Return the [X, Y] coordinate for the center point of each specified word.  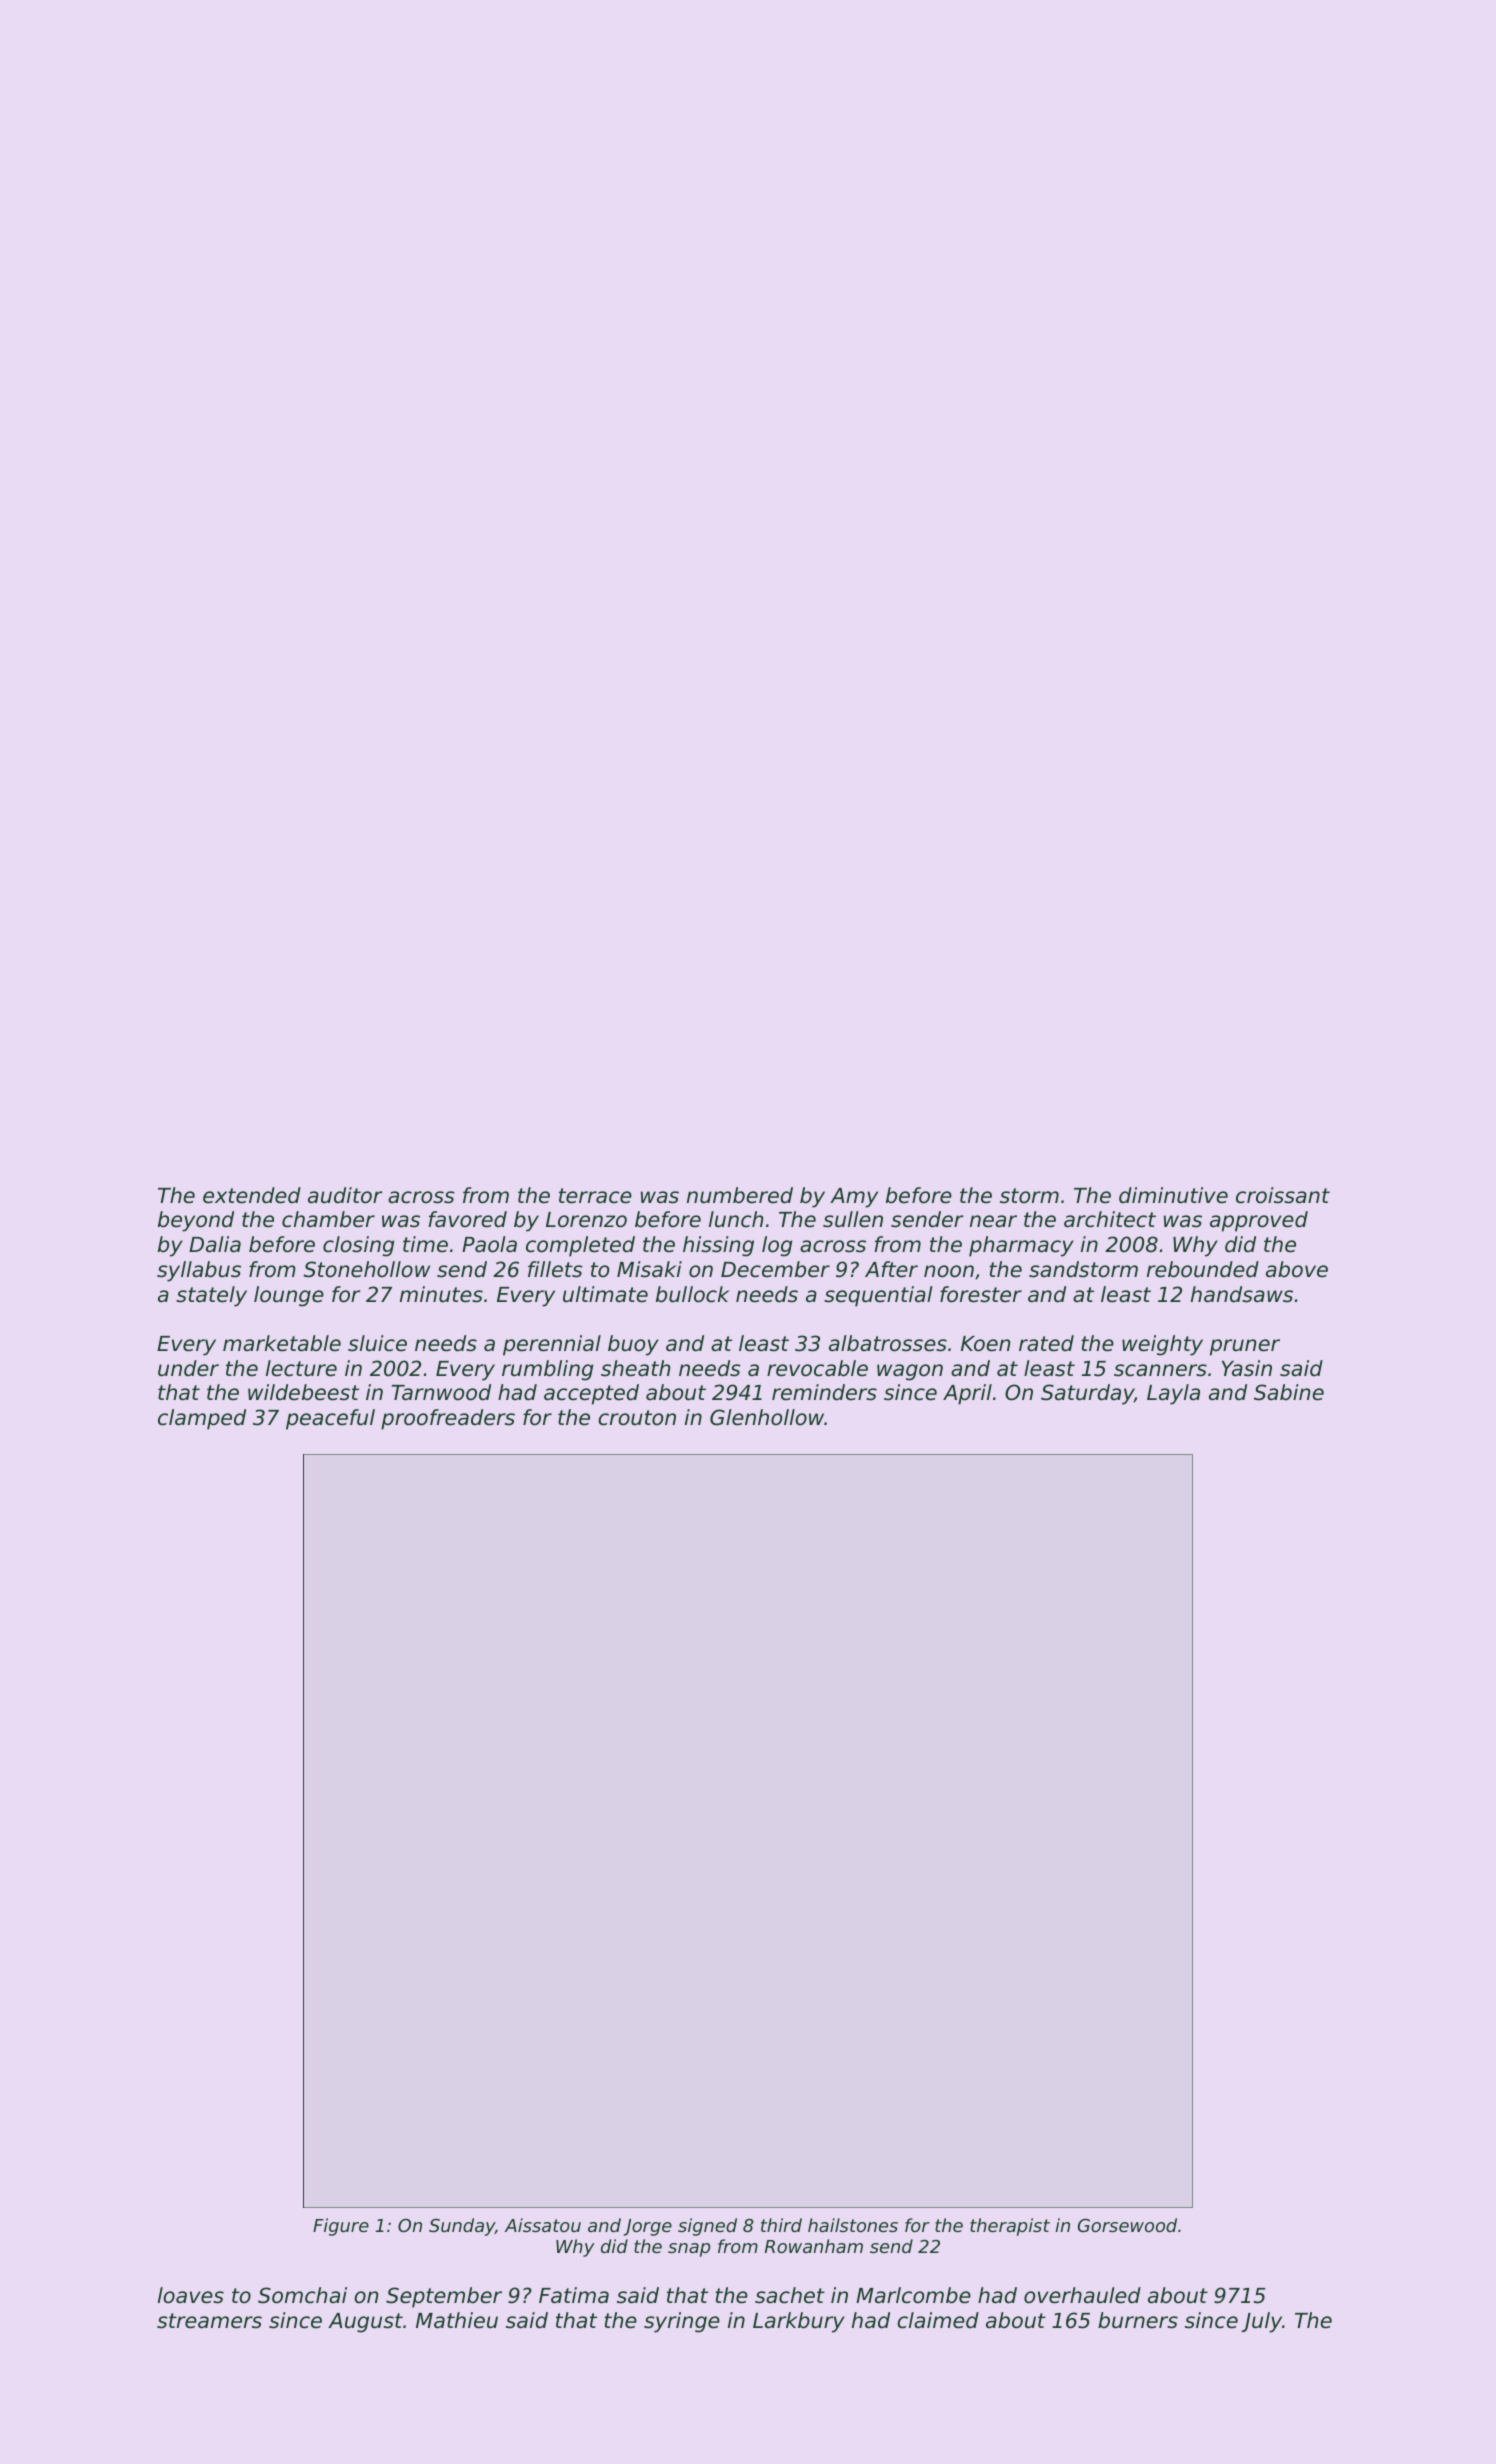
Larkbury [799, 2322]
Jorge [648, 2227]
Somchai [302, 2295]
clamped [202, 1419]
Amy [854, 1198]
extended [252, 1195]
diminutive [1173, 1195]
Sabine [1289, 1392]
